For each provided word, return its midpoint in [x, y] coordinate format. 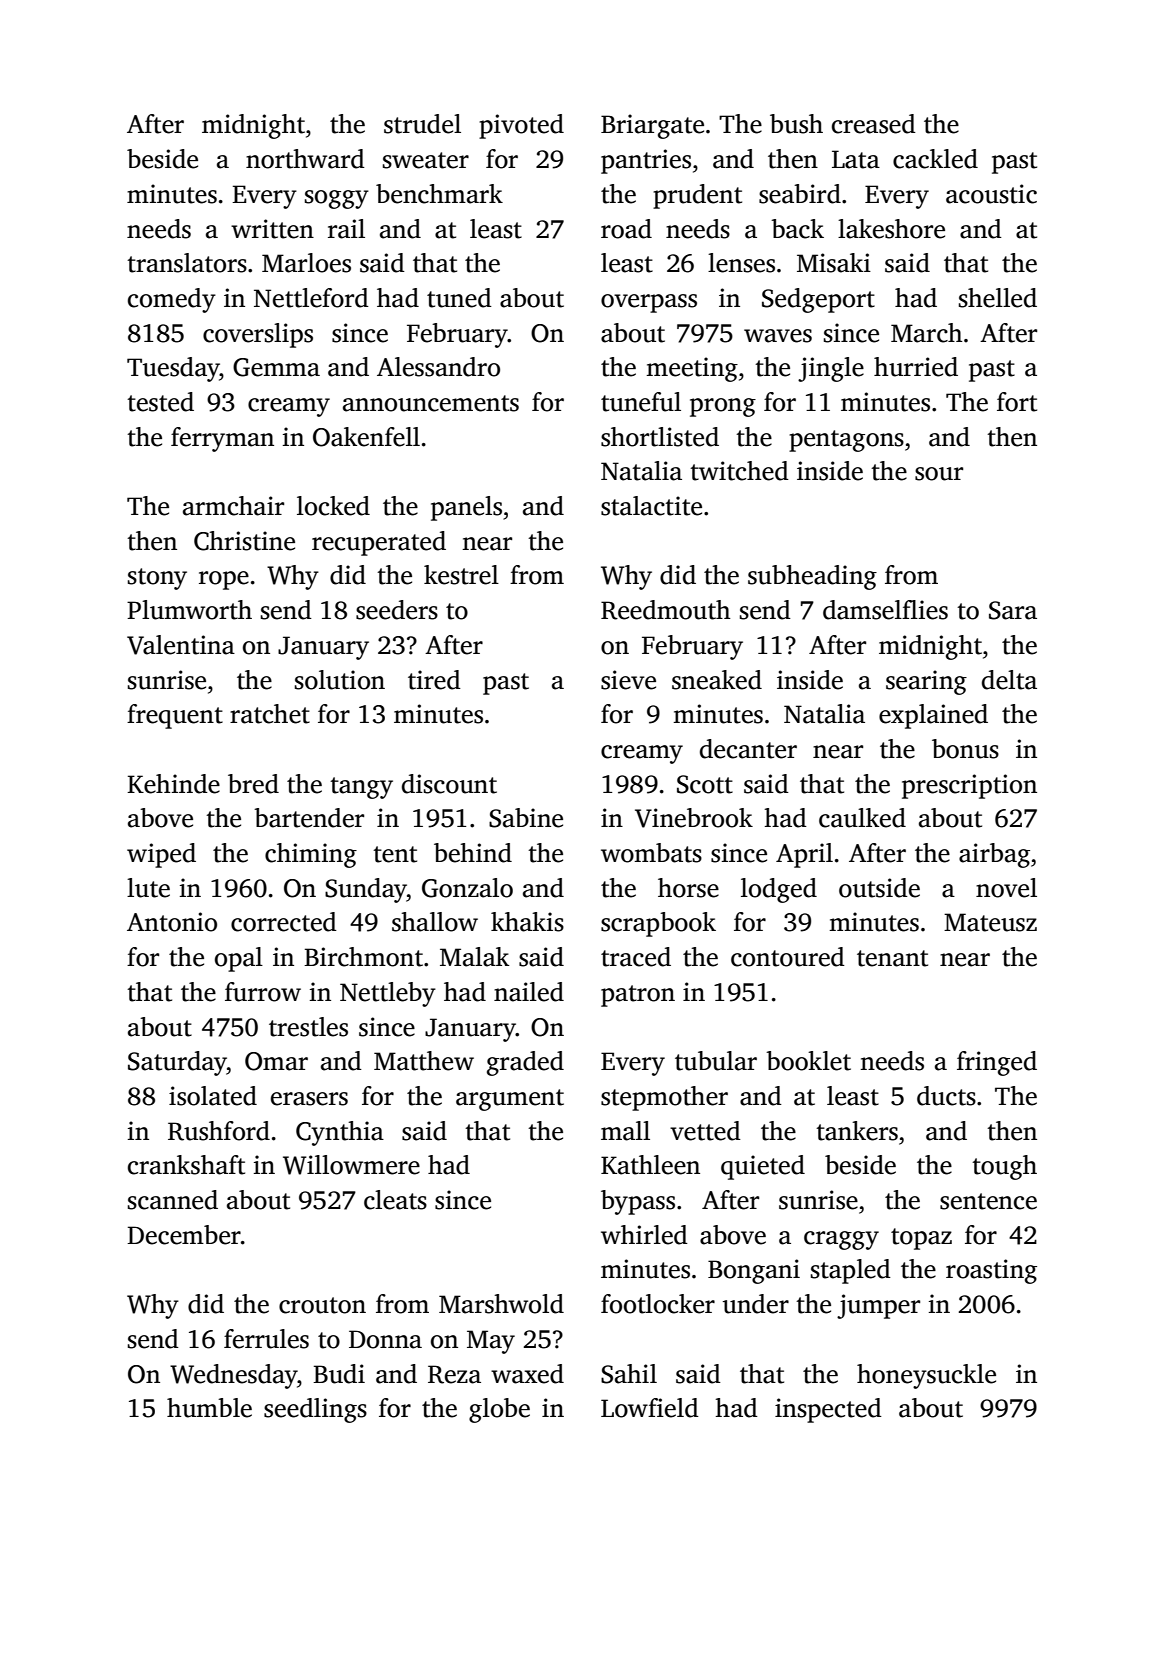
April [804, 855]
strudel [422, 124]
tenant [892, 958]
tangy [361, 788]
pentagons [846, 441]
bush [796, 124]
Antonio [172, 922]
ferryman [222, 439]
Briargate [652, 126]
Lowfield [650, 1408]
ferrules [266, 1339]
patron [638, 996]
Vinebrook [694, 818]
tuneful [641, 402]
